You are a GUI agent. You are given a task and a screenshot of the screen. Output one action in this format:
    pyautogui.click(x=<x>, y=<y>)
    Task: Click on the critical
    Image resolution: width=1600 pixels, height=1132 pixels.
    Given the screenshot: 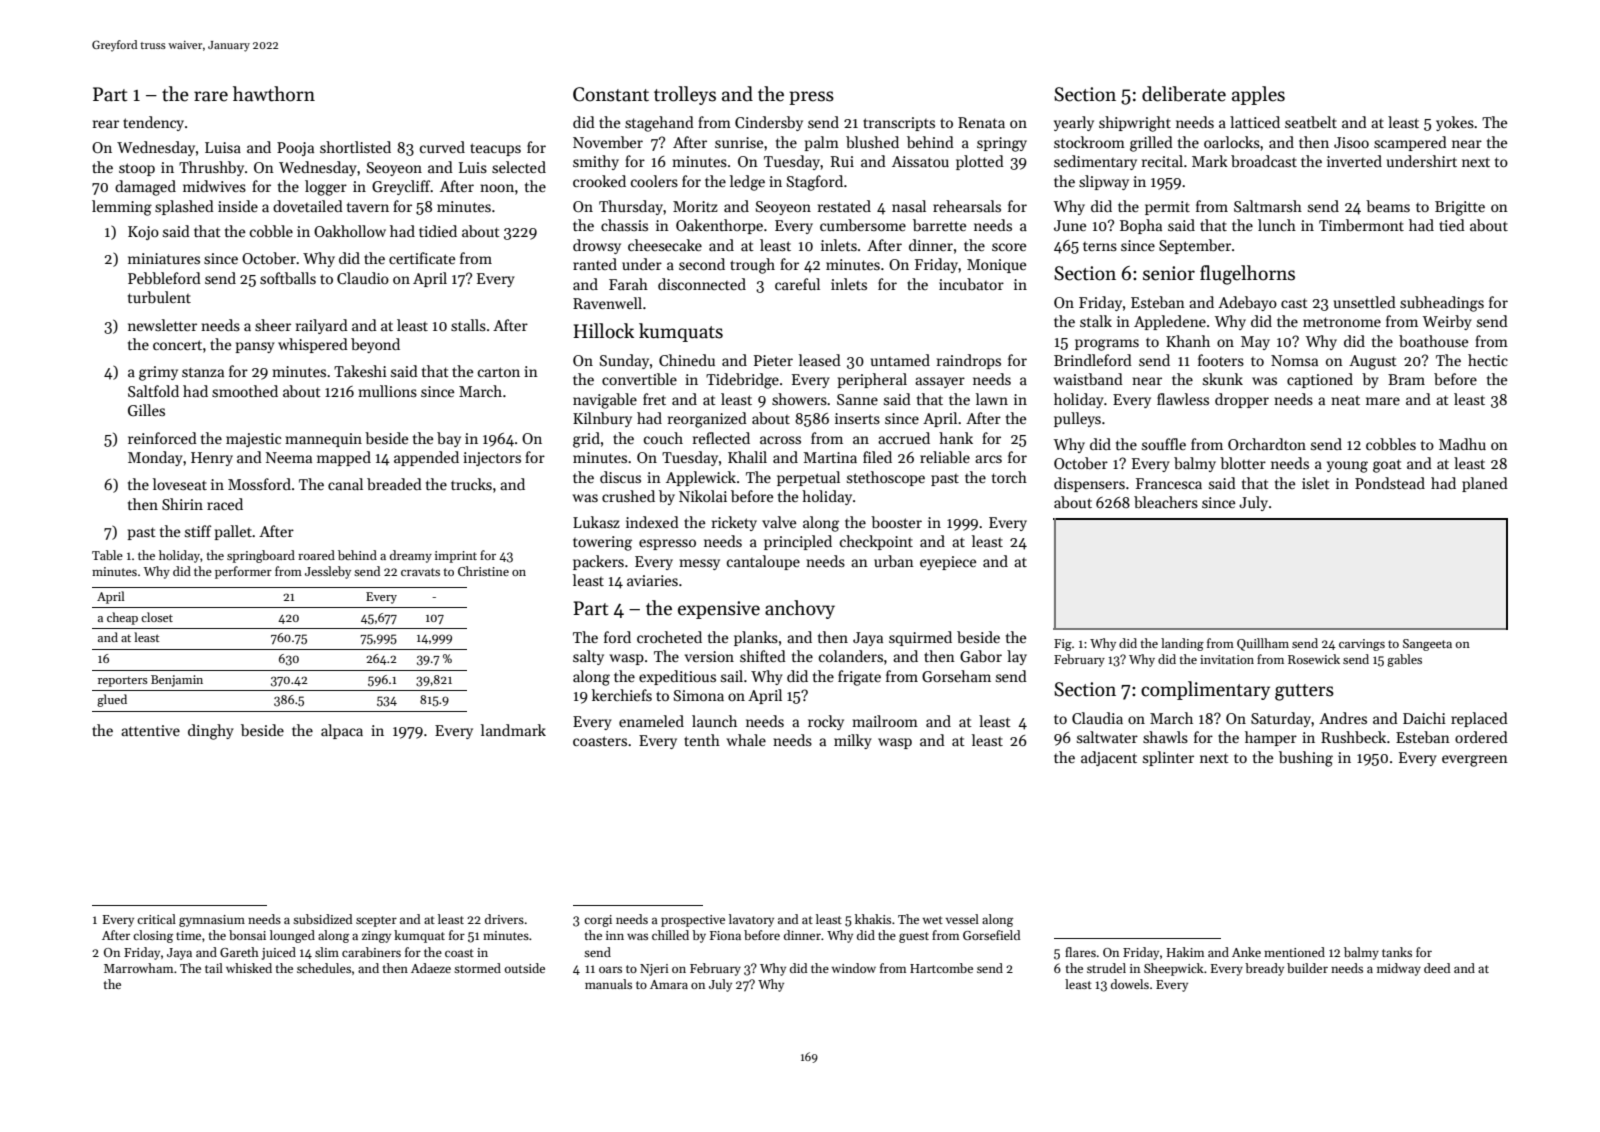 What is the action you would take?
    pyautogui.click(x=156, y=919)
